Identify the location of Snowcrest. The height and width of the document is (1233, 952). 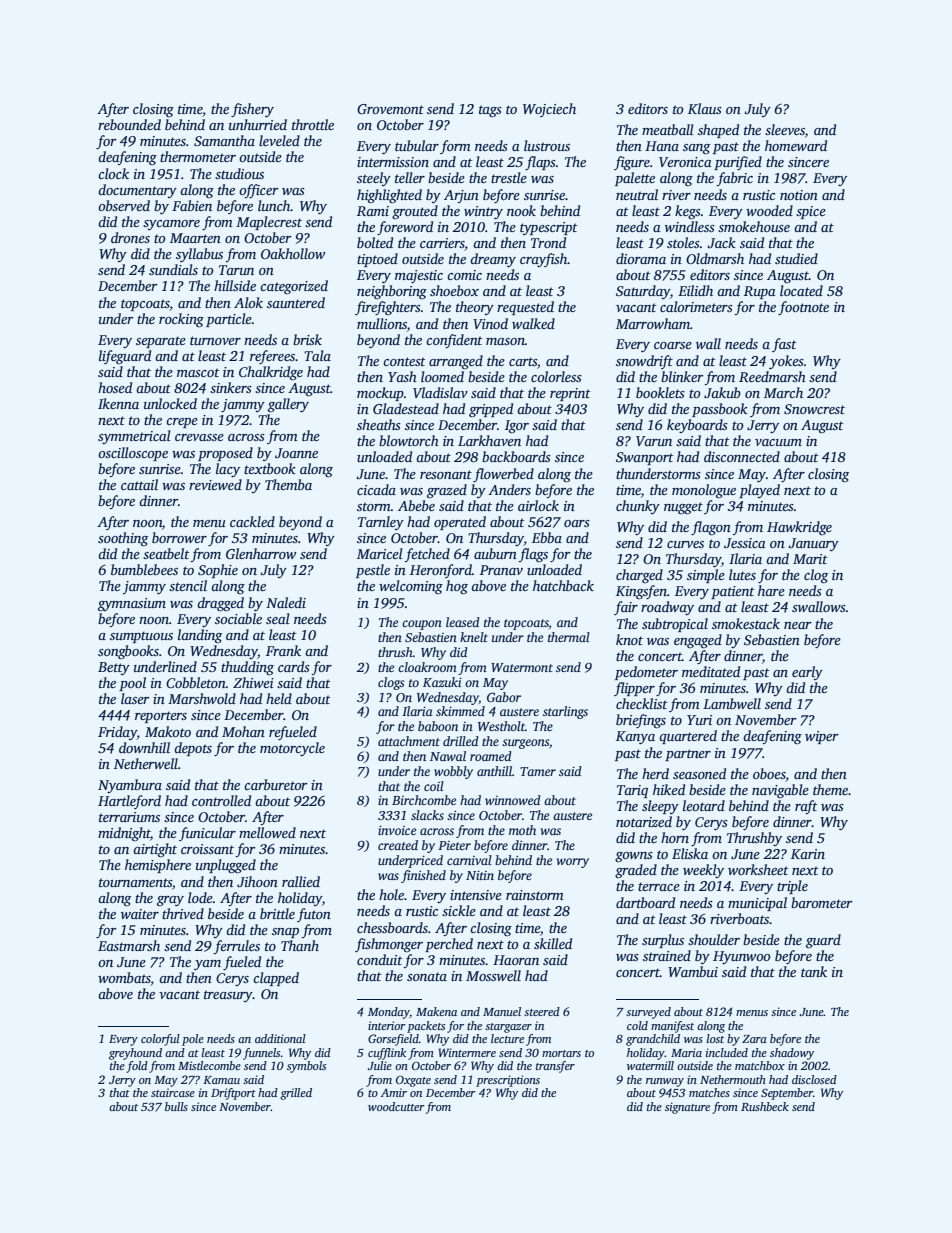
(814, 409).
